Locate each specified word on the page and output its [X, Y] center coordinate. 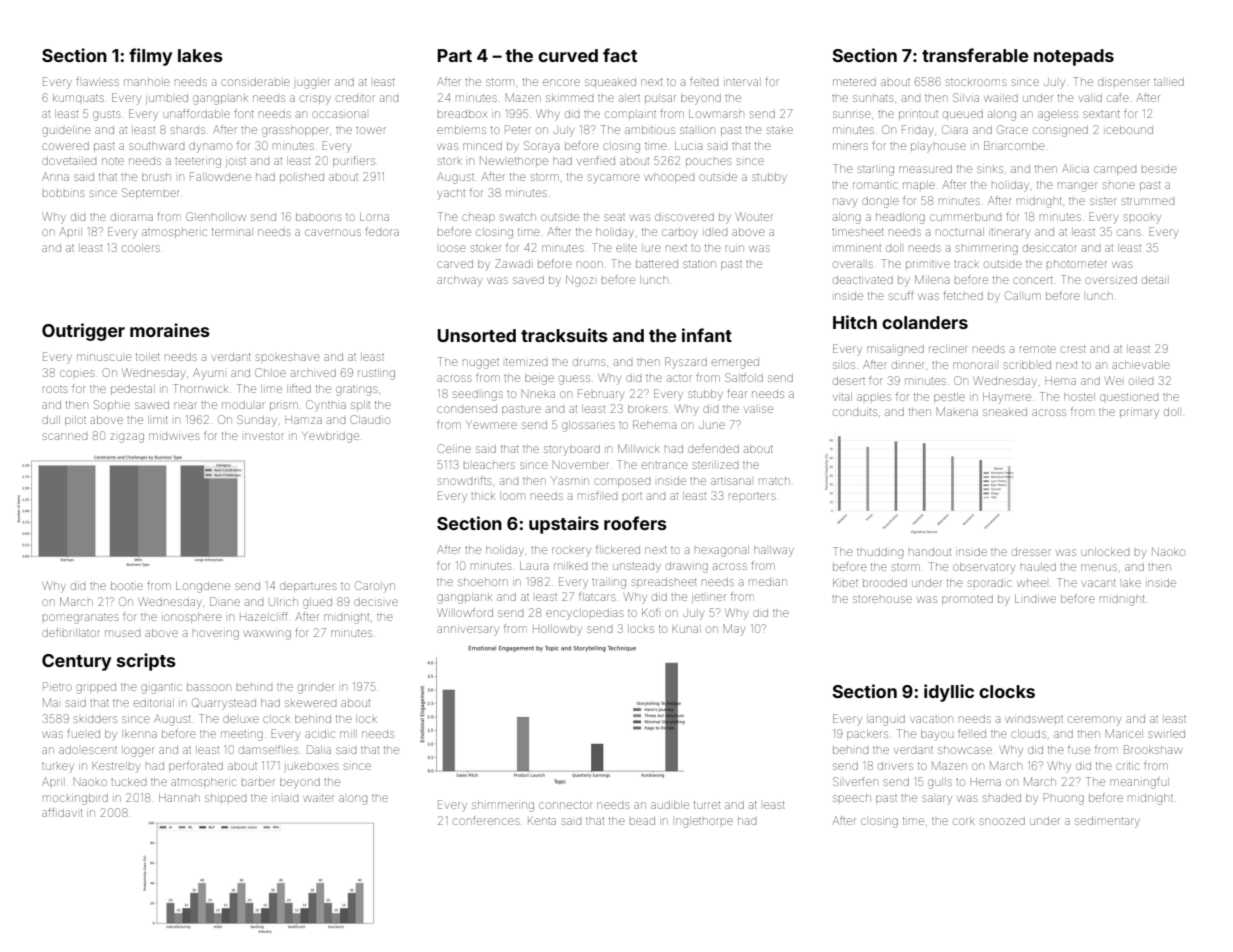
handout [930, 552]
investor [264, 436]
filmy [150, 57]
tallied [1169, 82]
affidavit [62, 812]
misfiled [597, 495]
